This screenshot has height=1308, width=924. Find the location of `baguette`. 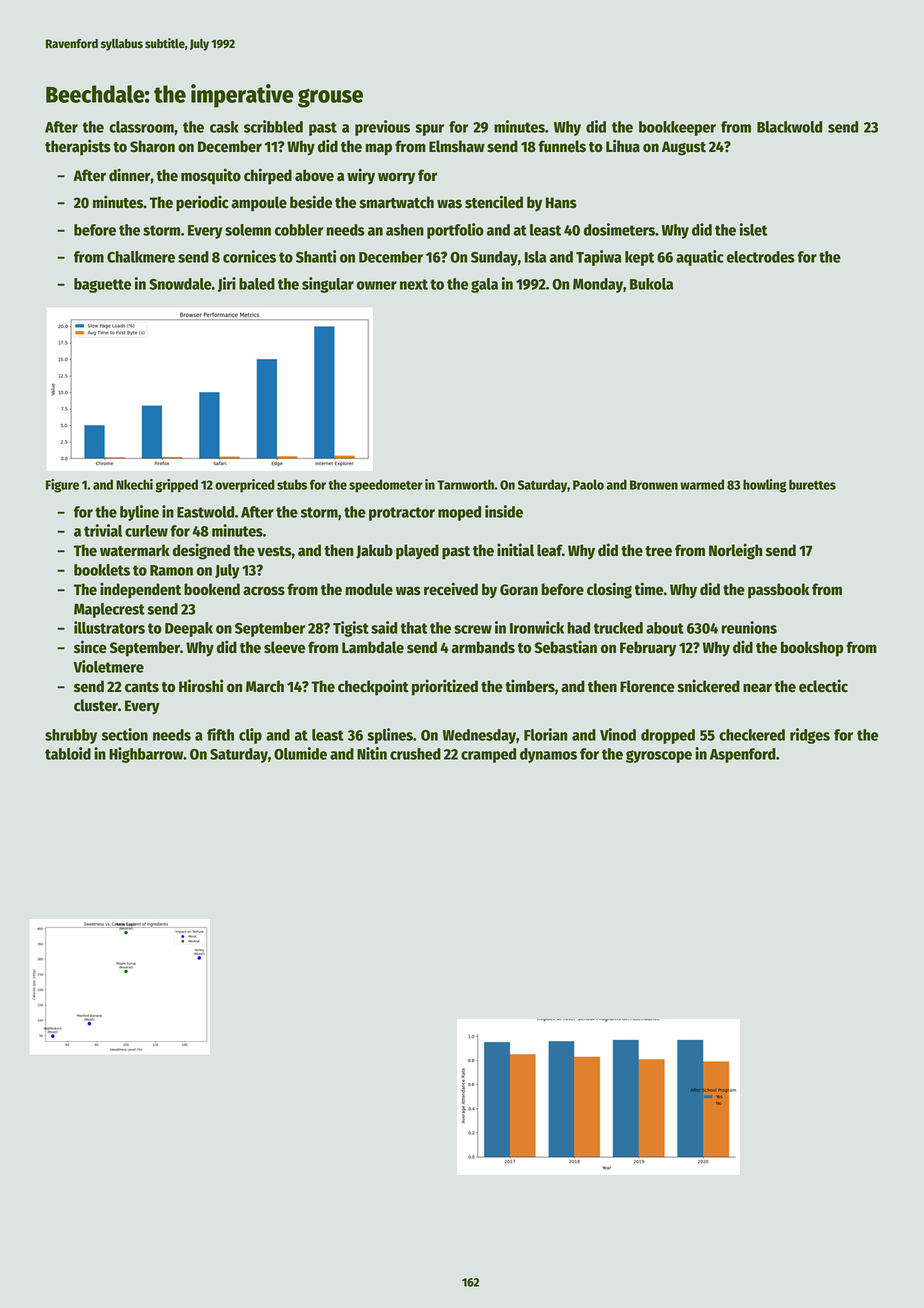

baguette is located at coordinates (102, 285).
